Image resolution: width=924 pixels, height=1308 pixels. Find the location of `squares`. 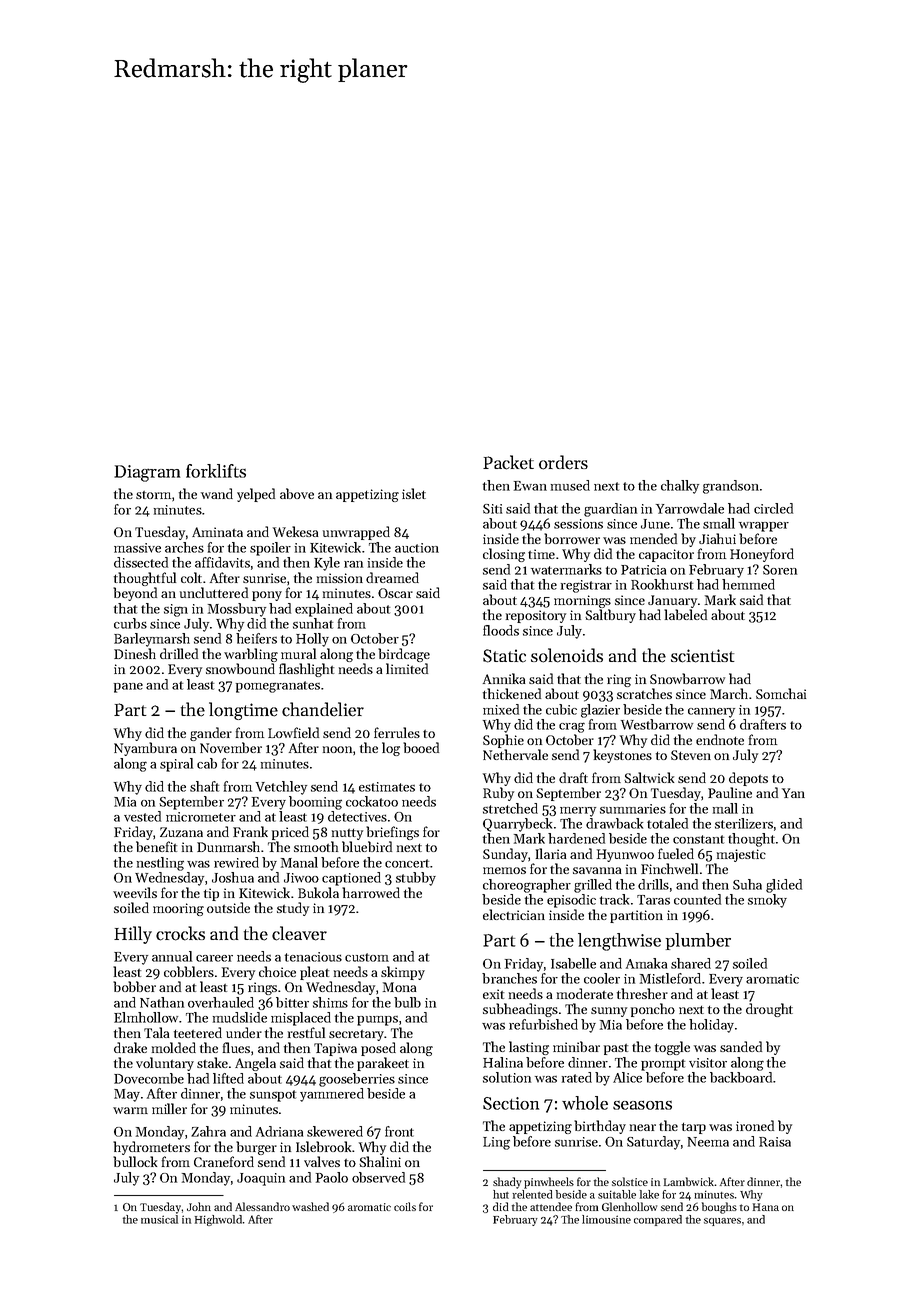

squares is located at coordinates (722, 1222).
